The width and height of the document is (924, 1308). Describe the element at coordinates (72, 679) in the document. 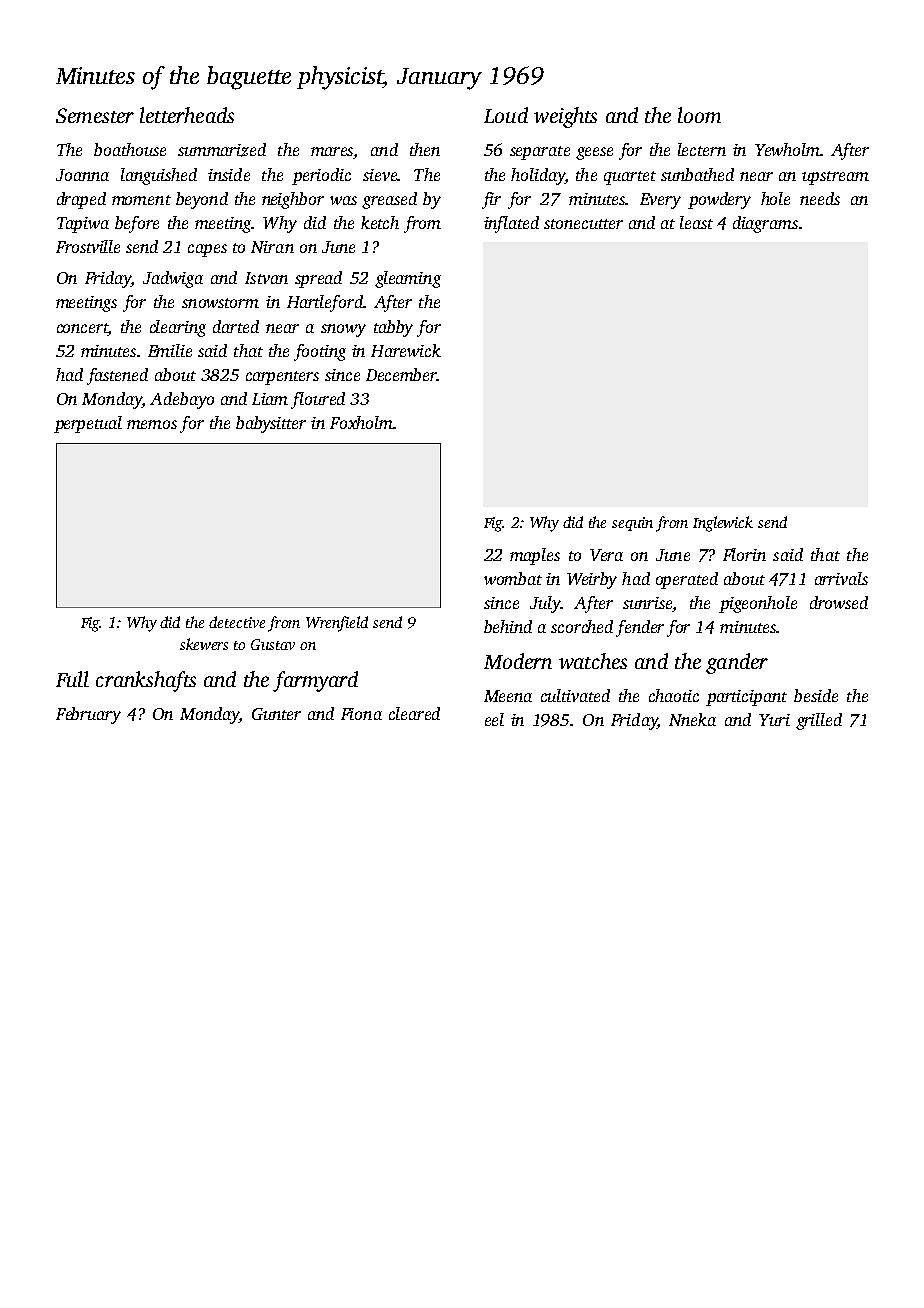

I see `Full` at that location.
